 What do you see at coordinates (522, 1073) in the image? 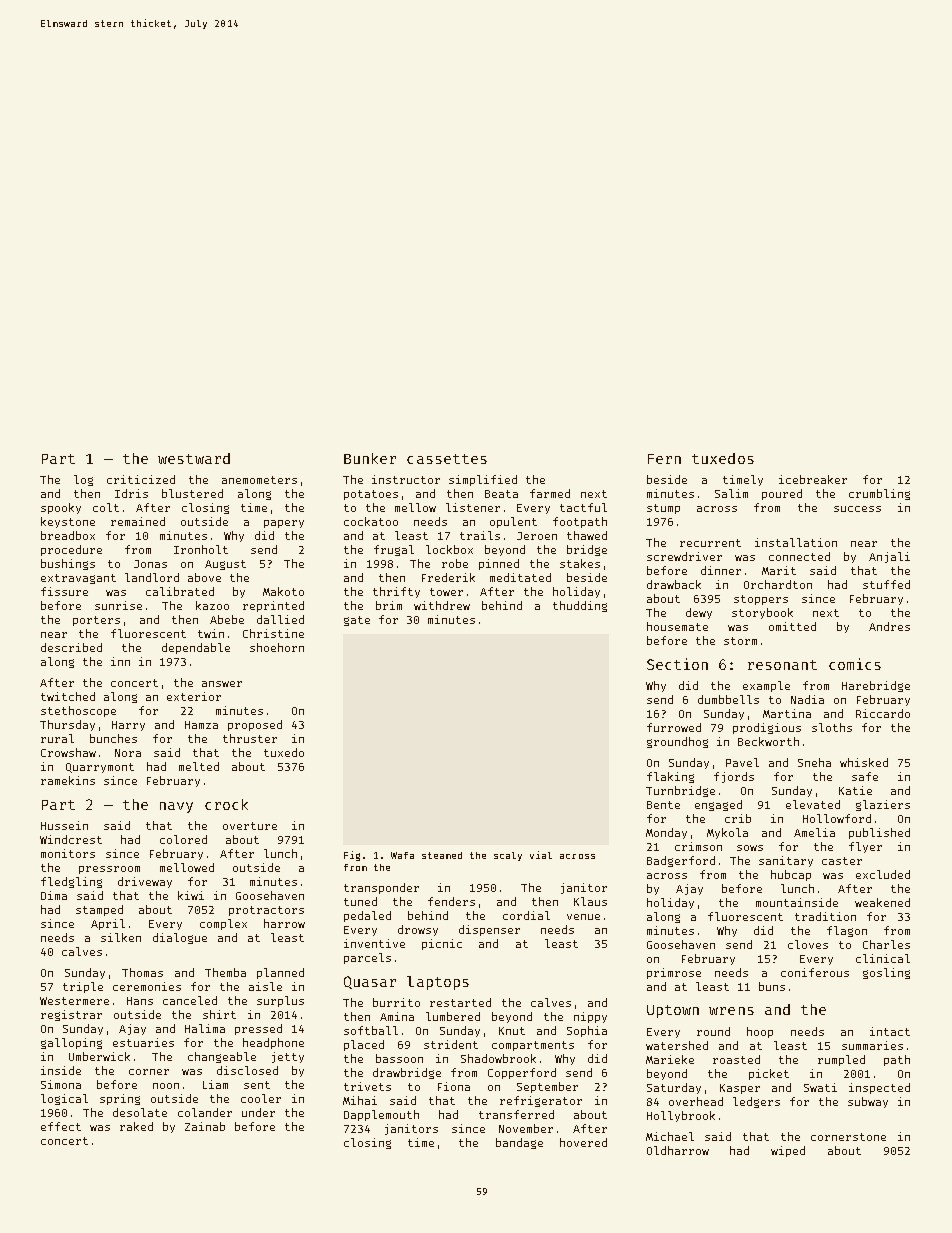
I see `Copperford` at bounding box center [522, 1073].
